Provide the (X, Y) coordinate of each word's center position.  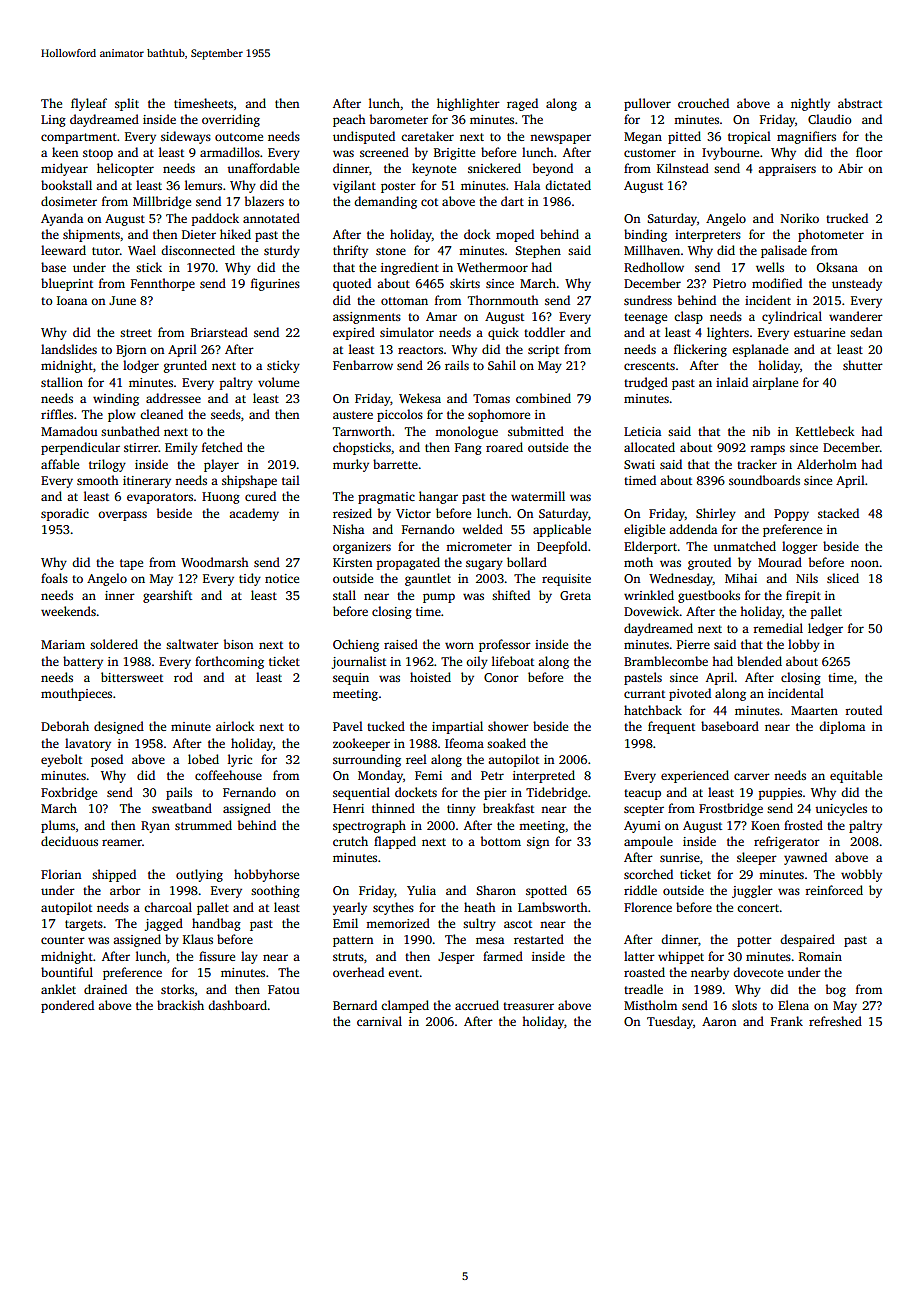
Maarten (814, 710)
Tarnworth (362, 431)
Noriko (800, 218)
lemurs (203, 185)
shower (508, 726)
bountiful (67, 972)
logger (800, 547)
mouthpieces (76, 694)
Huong (221, 498)
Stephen (538, 251)
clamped (405, 1006)
